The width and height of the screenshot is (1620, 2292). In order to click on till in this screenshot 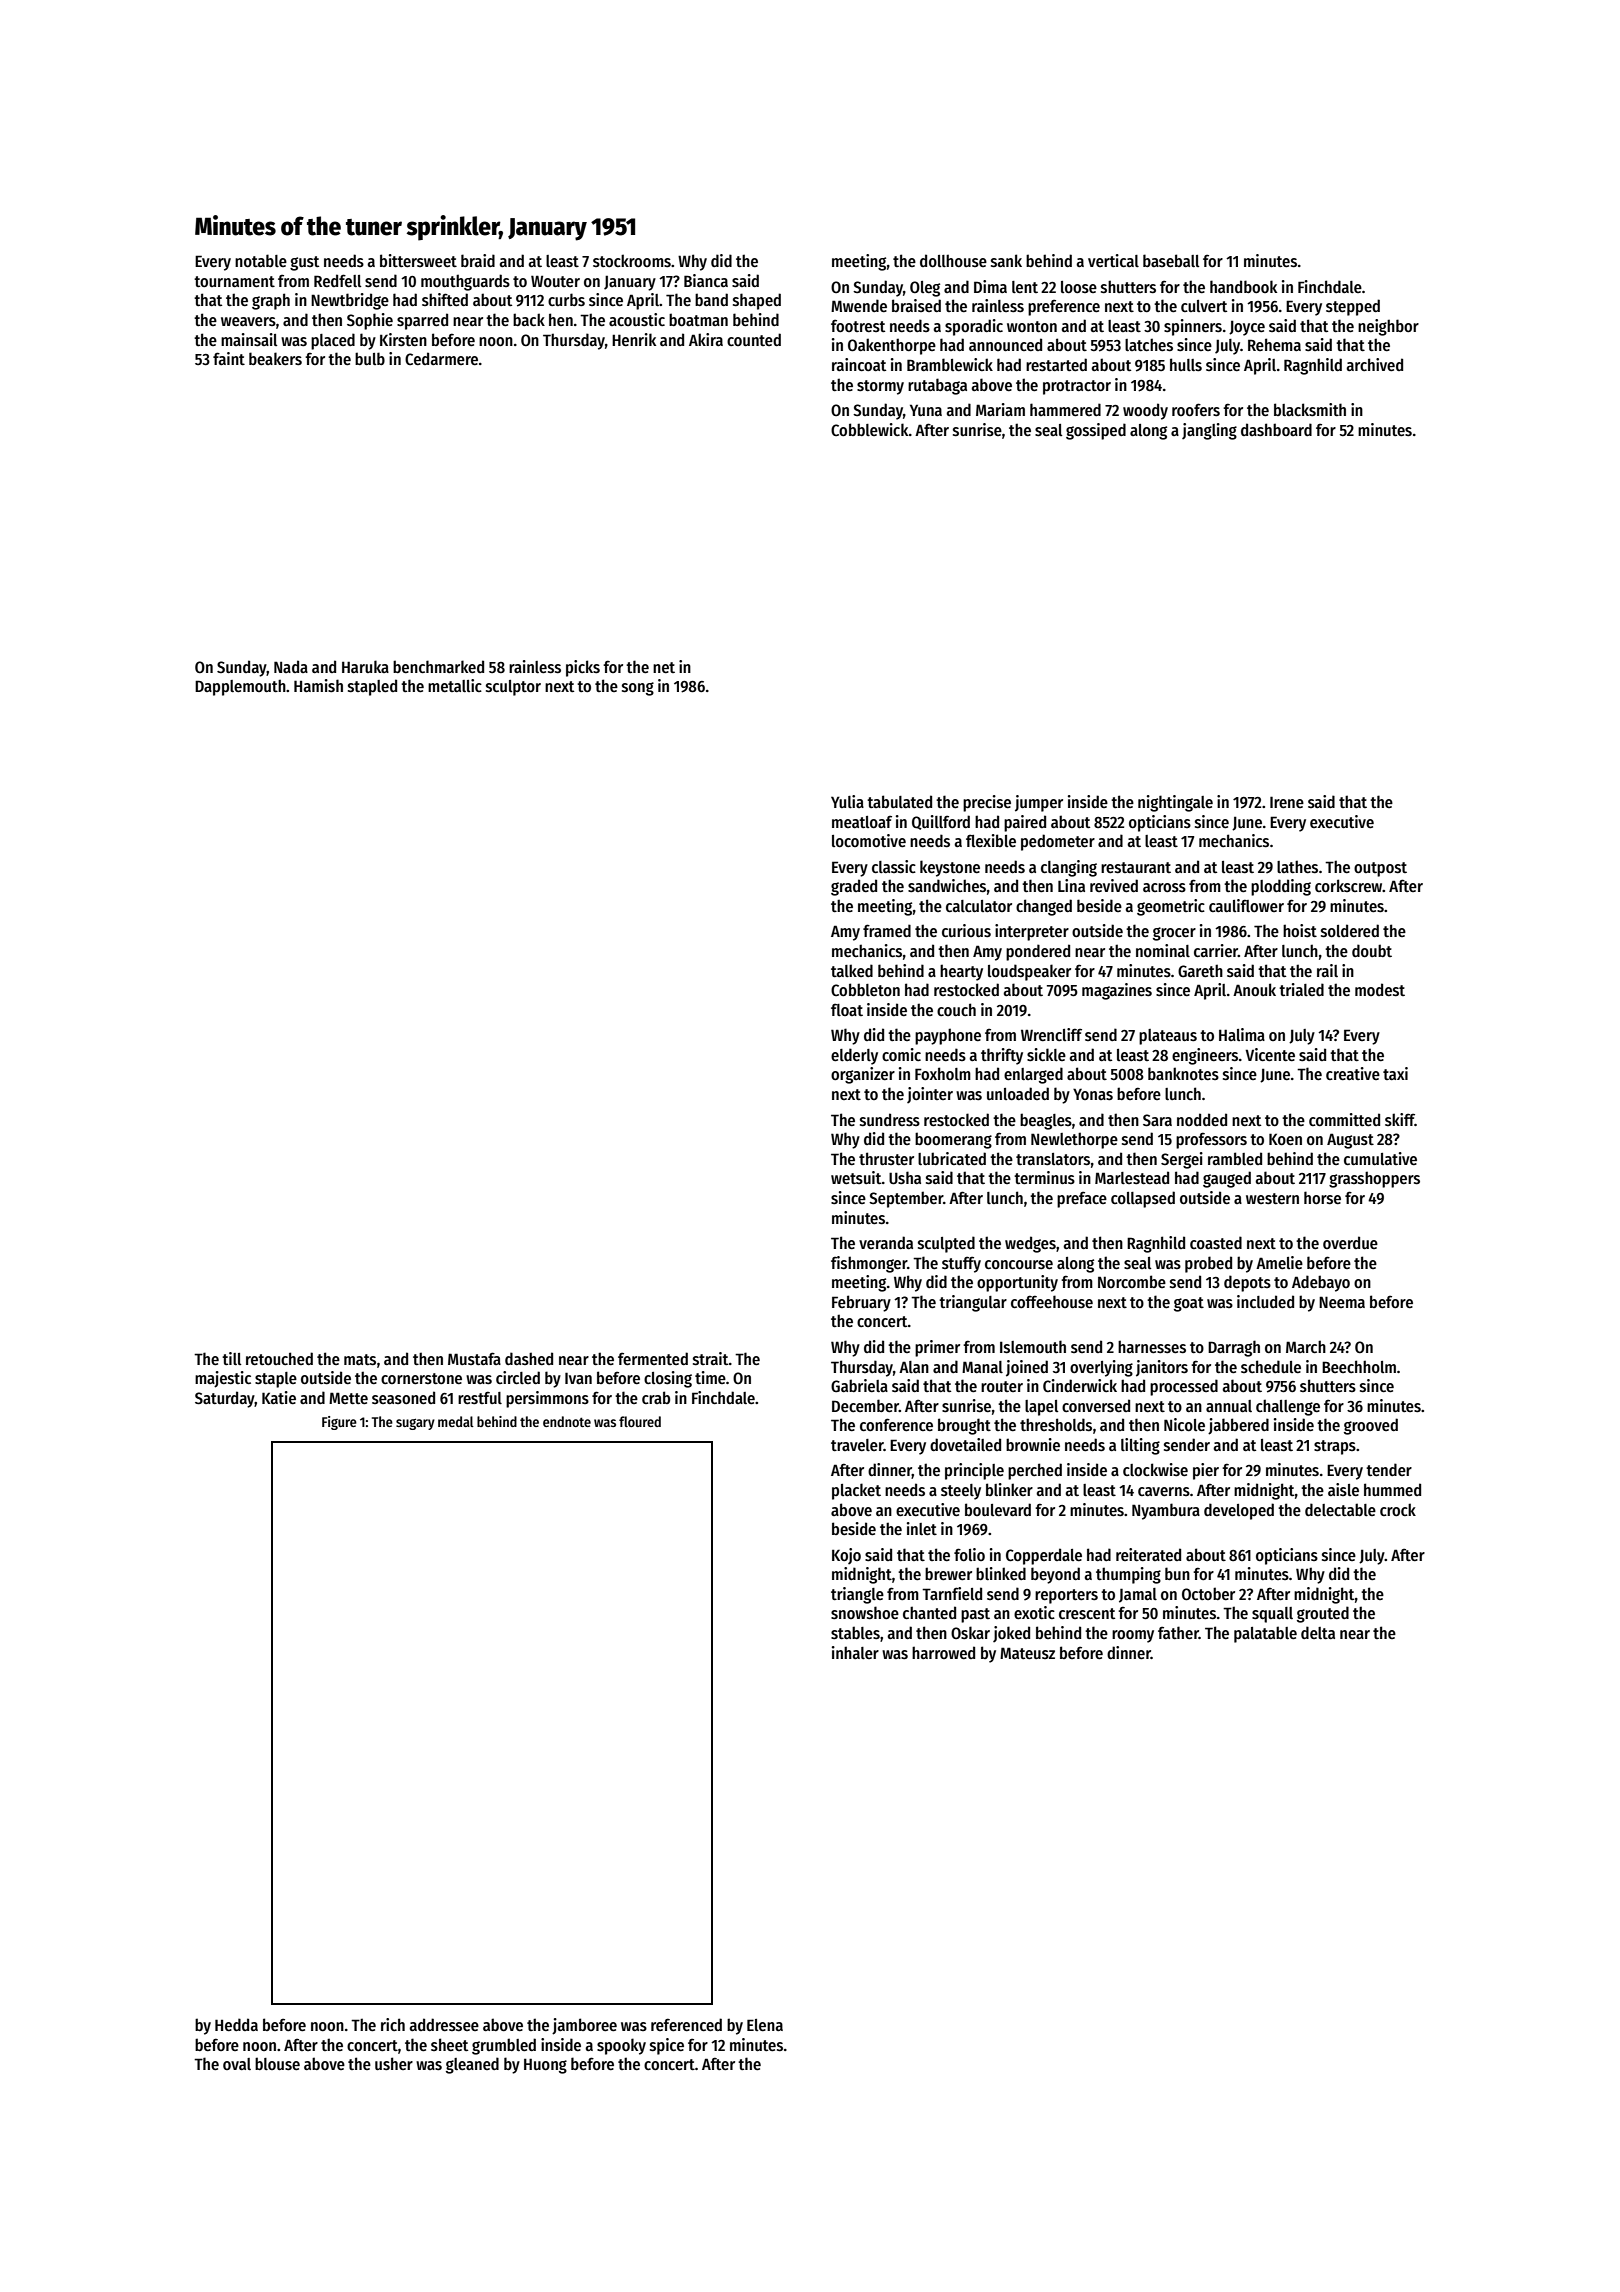, I will do `click(232, 1358)`.
